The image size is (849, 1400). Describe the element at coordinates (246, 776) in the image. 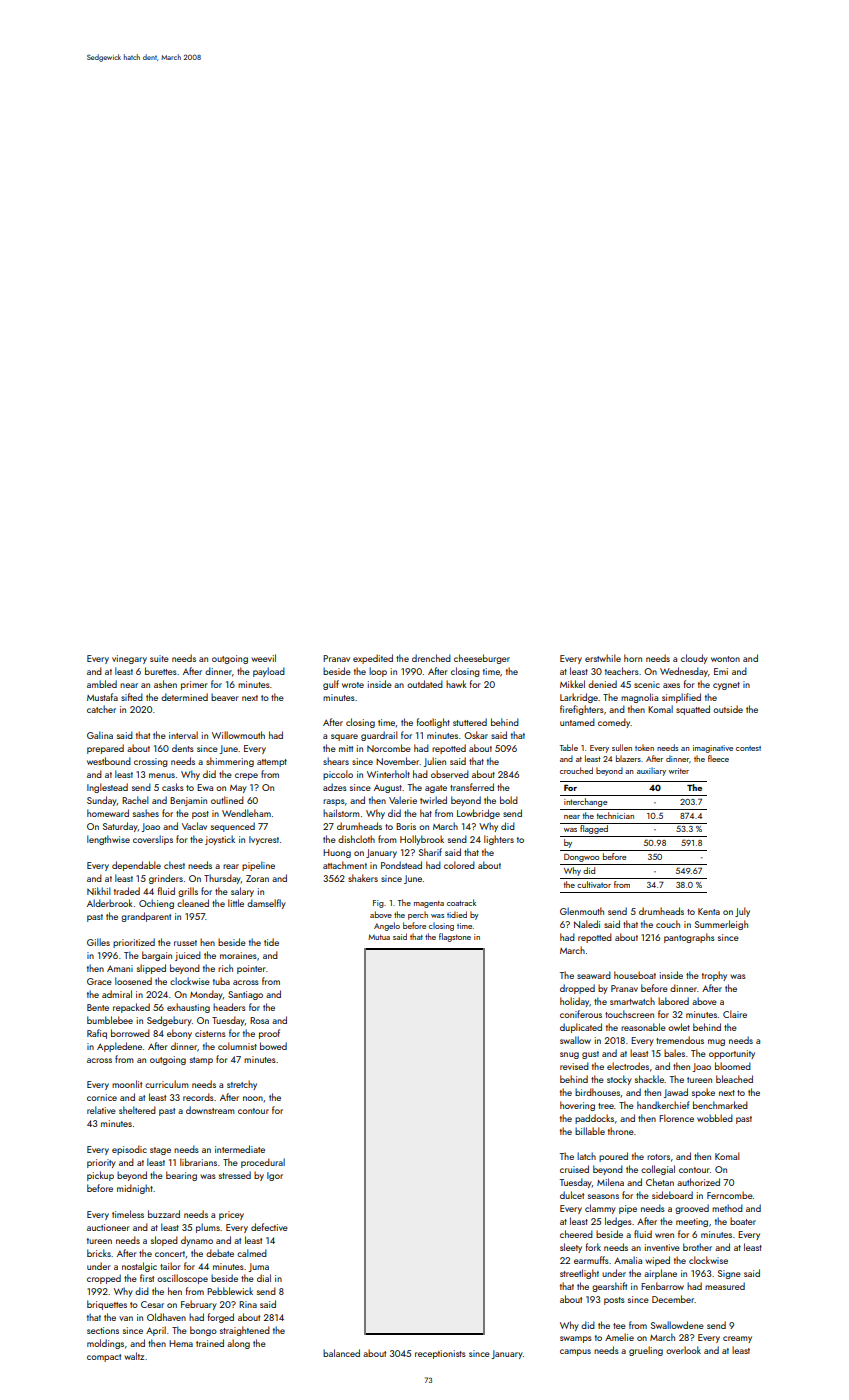

I see `crepe` at that location.
